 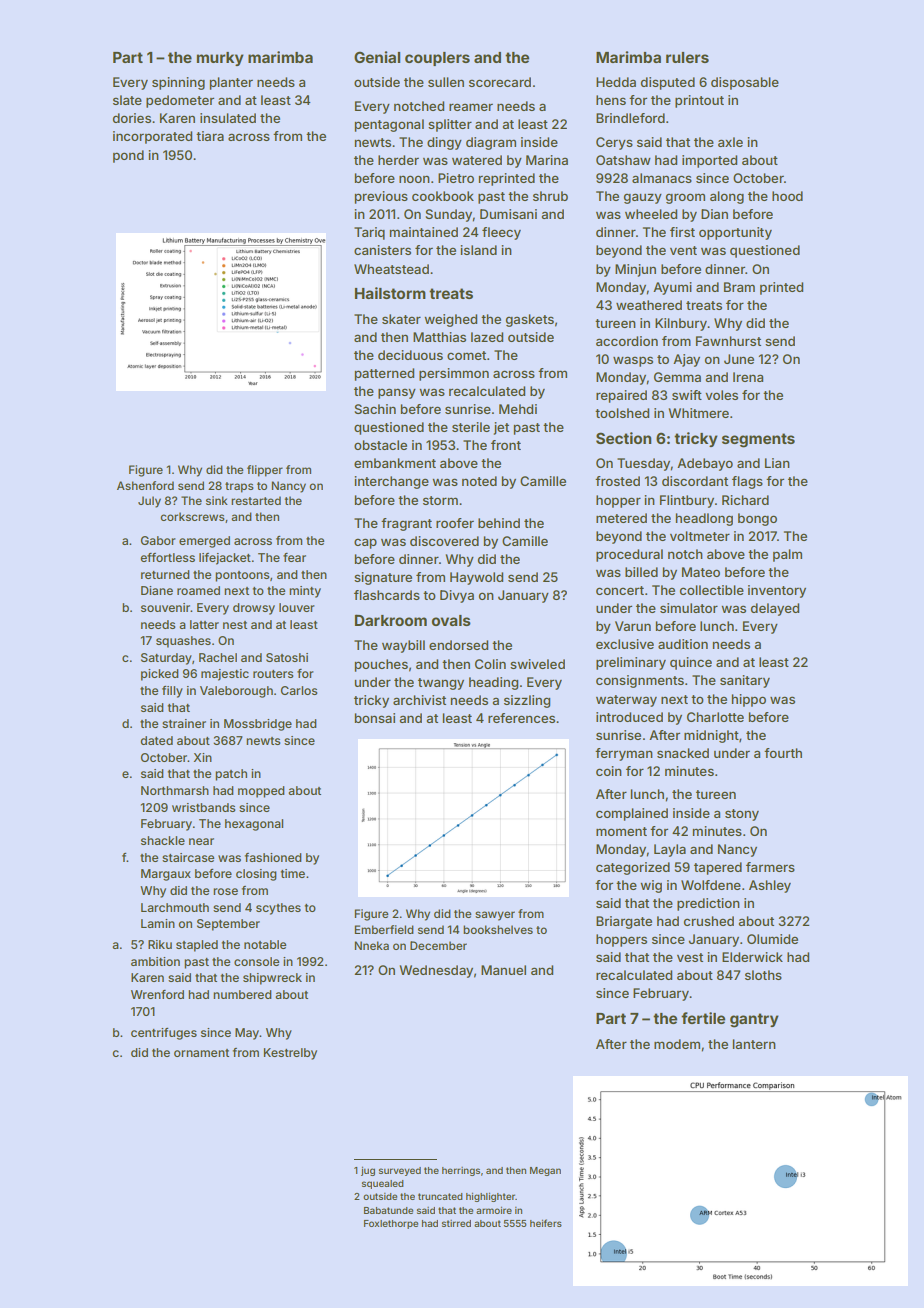 What do you see at coordinates (499, 523) in the screenshot?
I see `behind` at bounding box center [499, 523].
